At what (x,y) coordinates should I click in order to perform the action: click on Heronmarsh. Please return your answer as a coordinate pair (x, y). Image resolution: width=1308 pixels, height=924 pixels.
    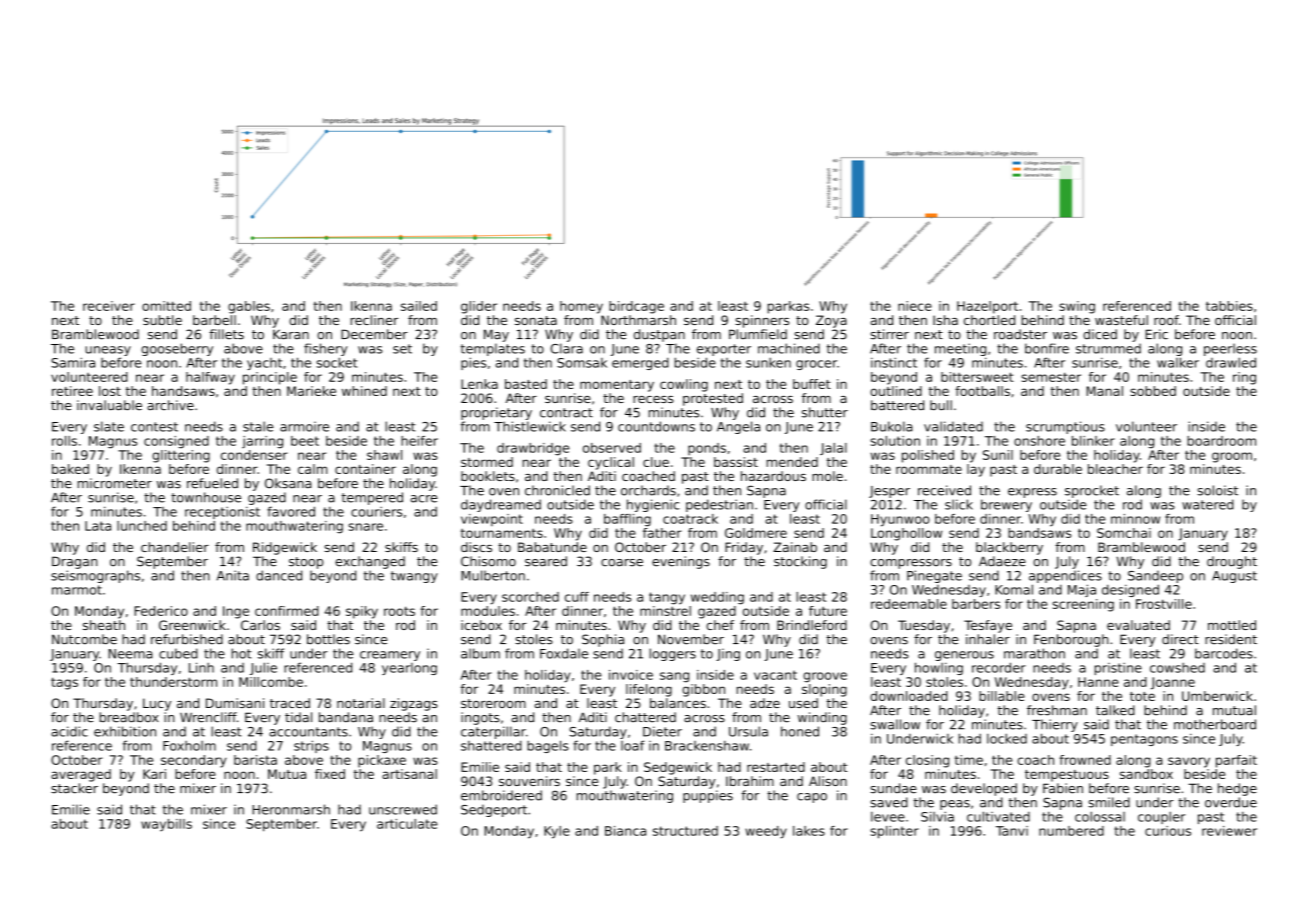
    Looking at the image, I should click on (291, 809).
